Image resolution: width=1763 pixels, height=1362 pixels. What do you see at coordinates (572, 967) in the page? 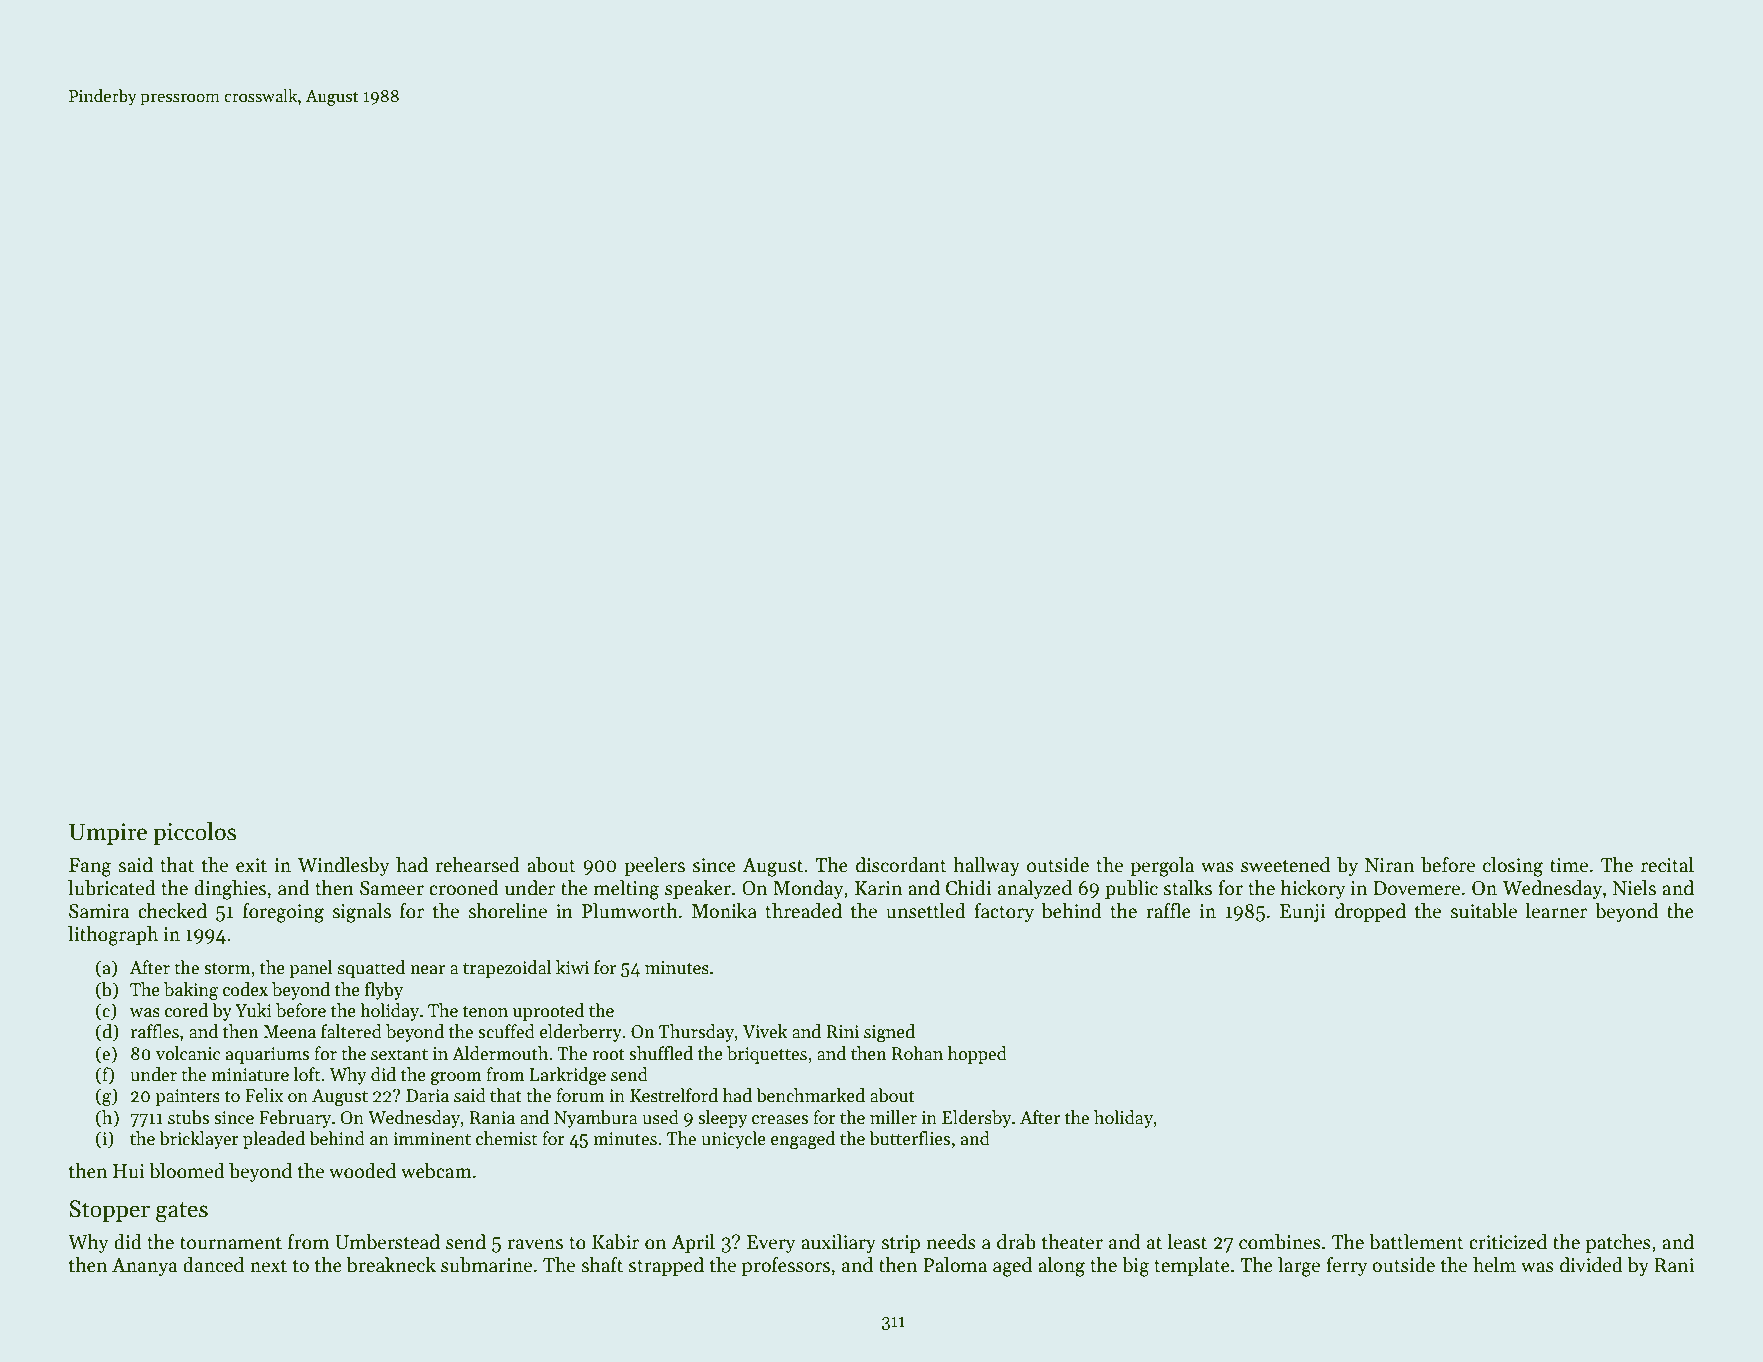
I see `kiwi` at bounding box center [572, 967].
